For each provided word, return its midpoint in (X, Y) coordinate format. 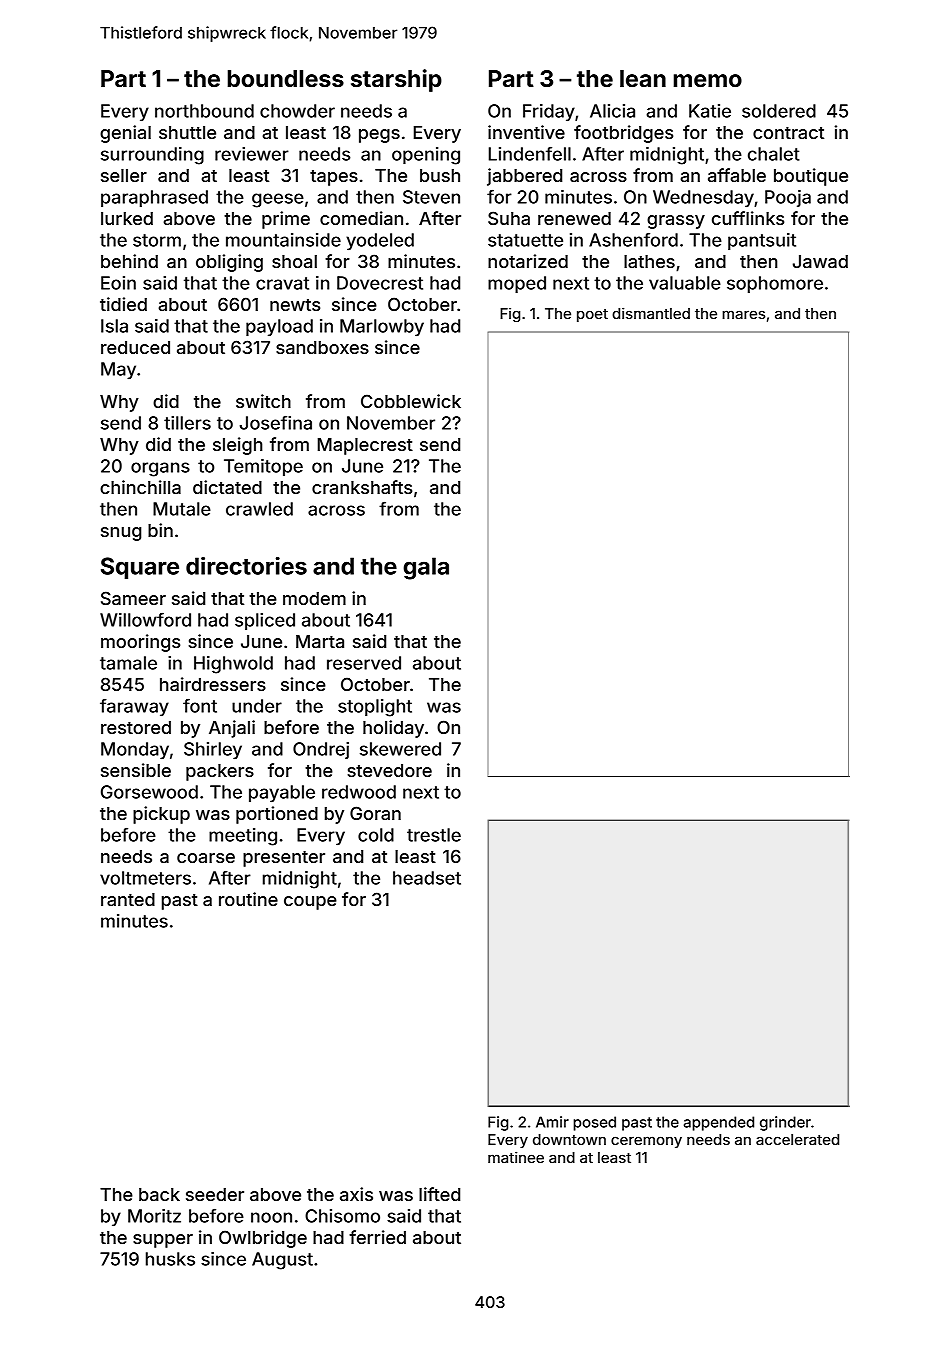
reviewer (252, 154)
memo (708, 81)
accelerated (797, 1139)
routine (248, 899)
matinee (516, 1157)
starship (396, 80)
